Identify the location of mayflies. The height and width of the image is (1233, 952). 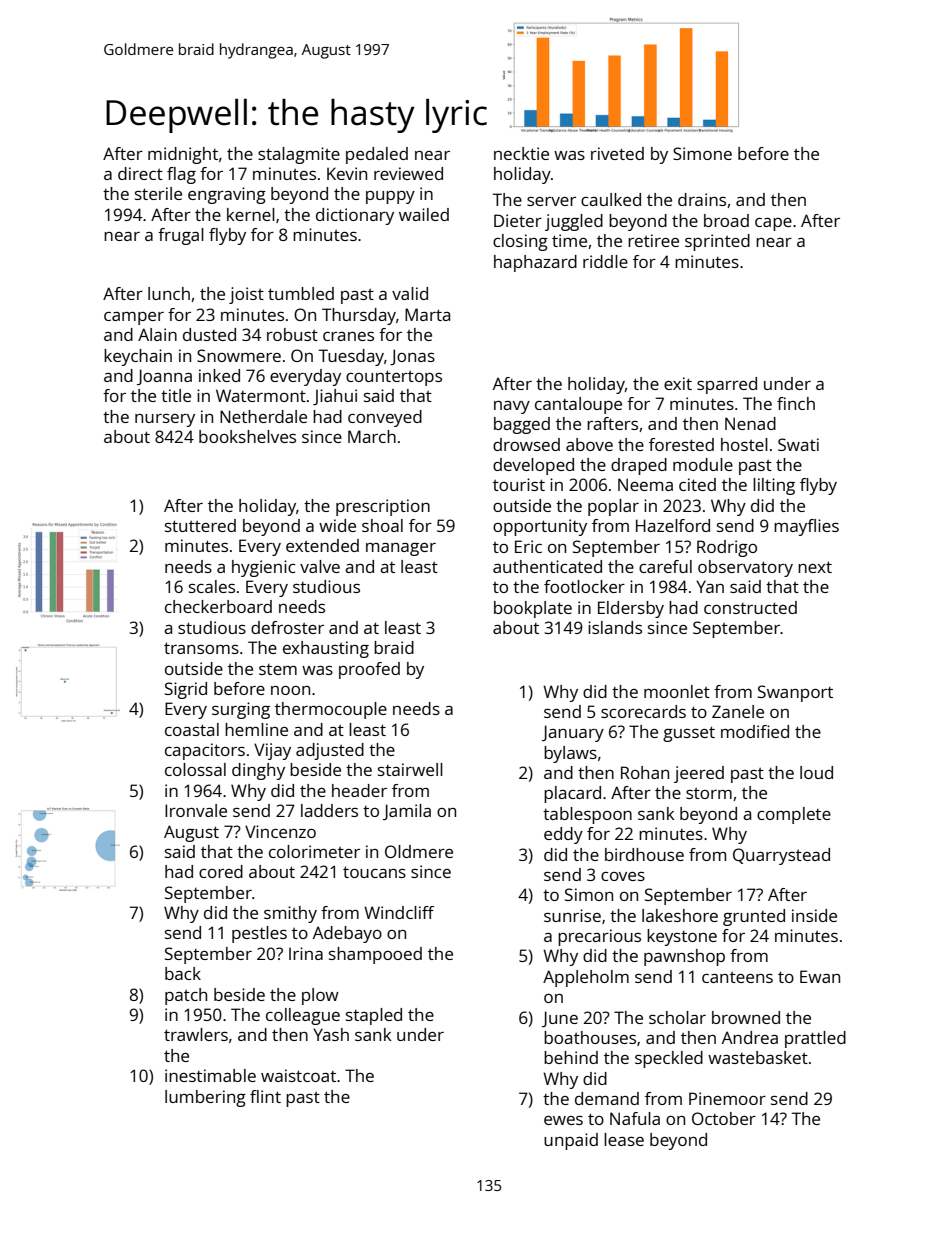
(806, 527).
